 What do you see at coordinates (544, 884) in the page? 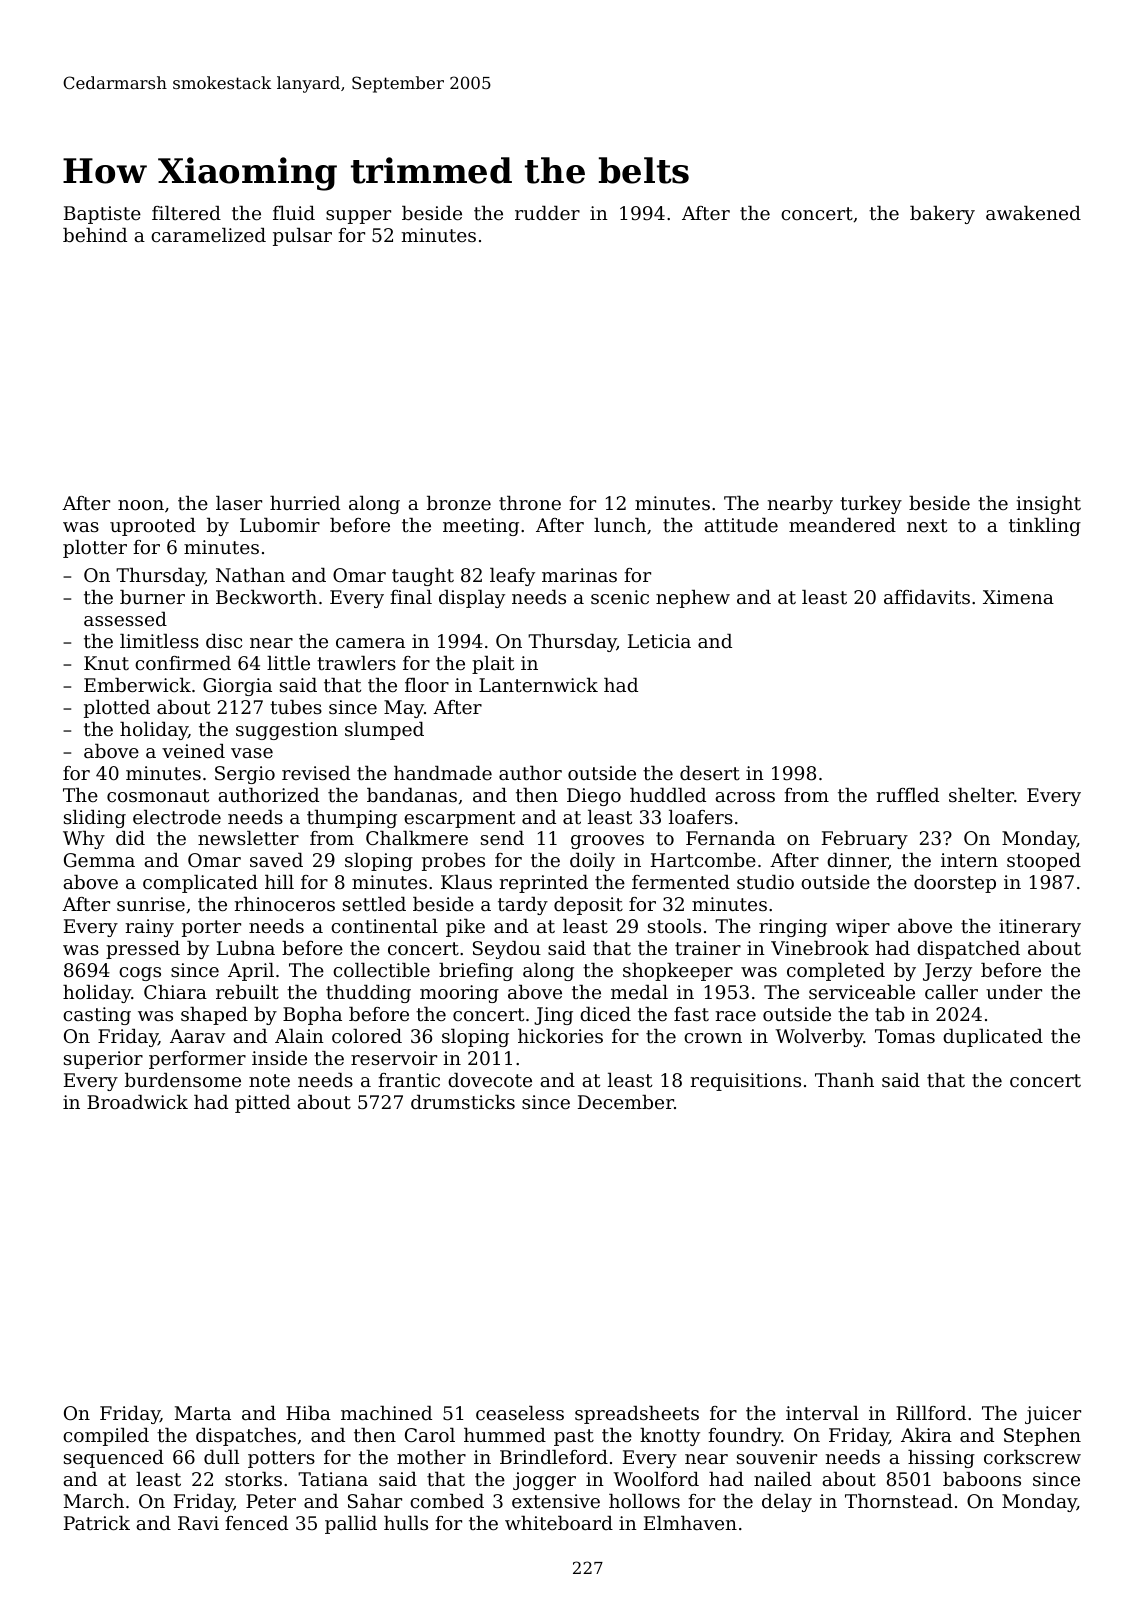
I see `reprinted` at bounding box center [544, 884].
